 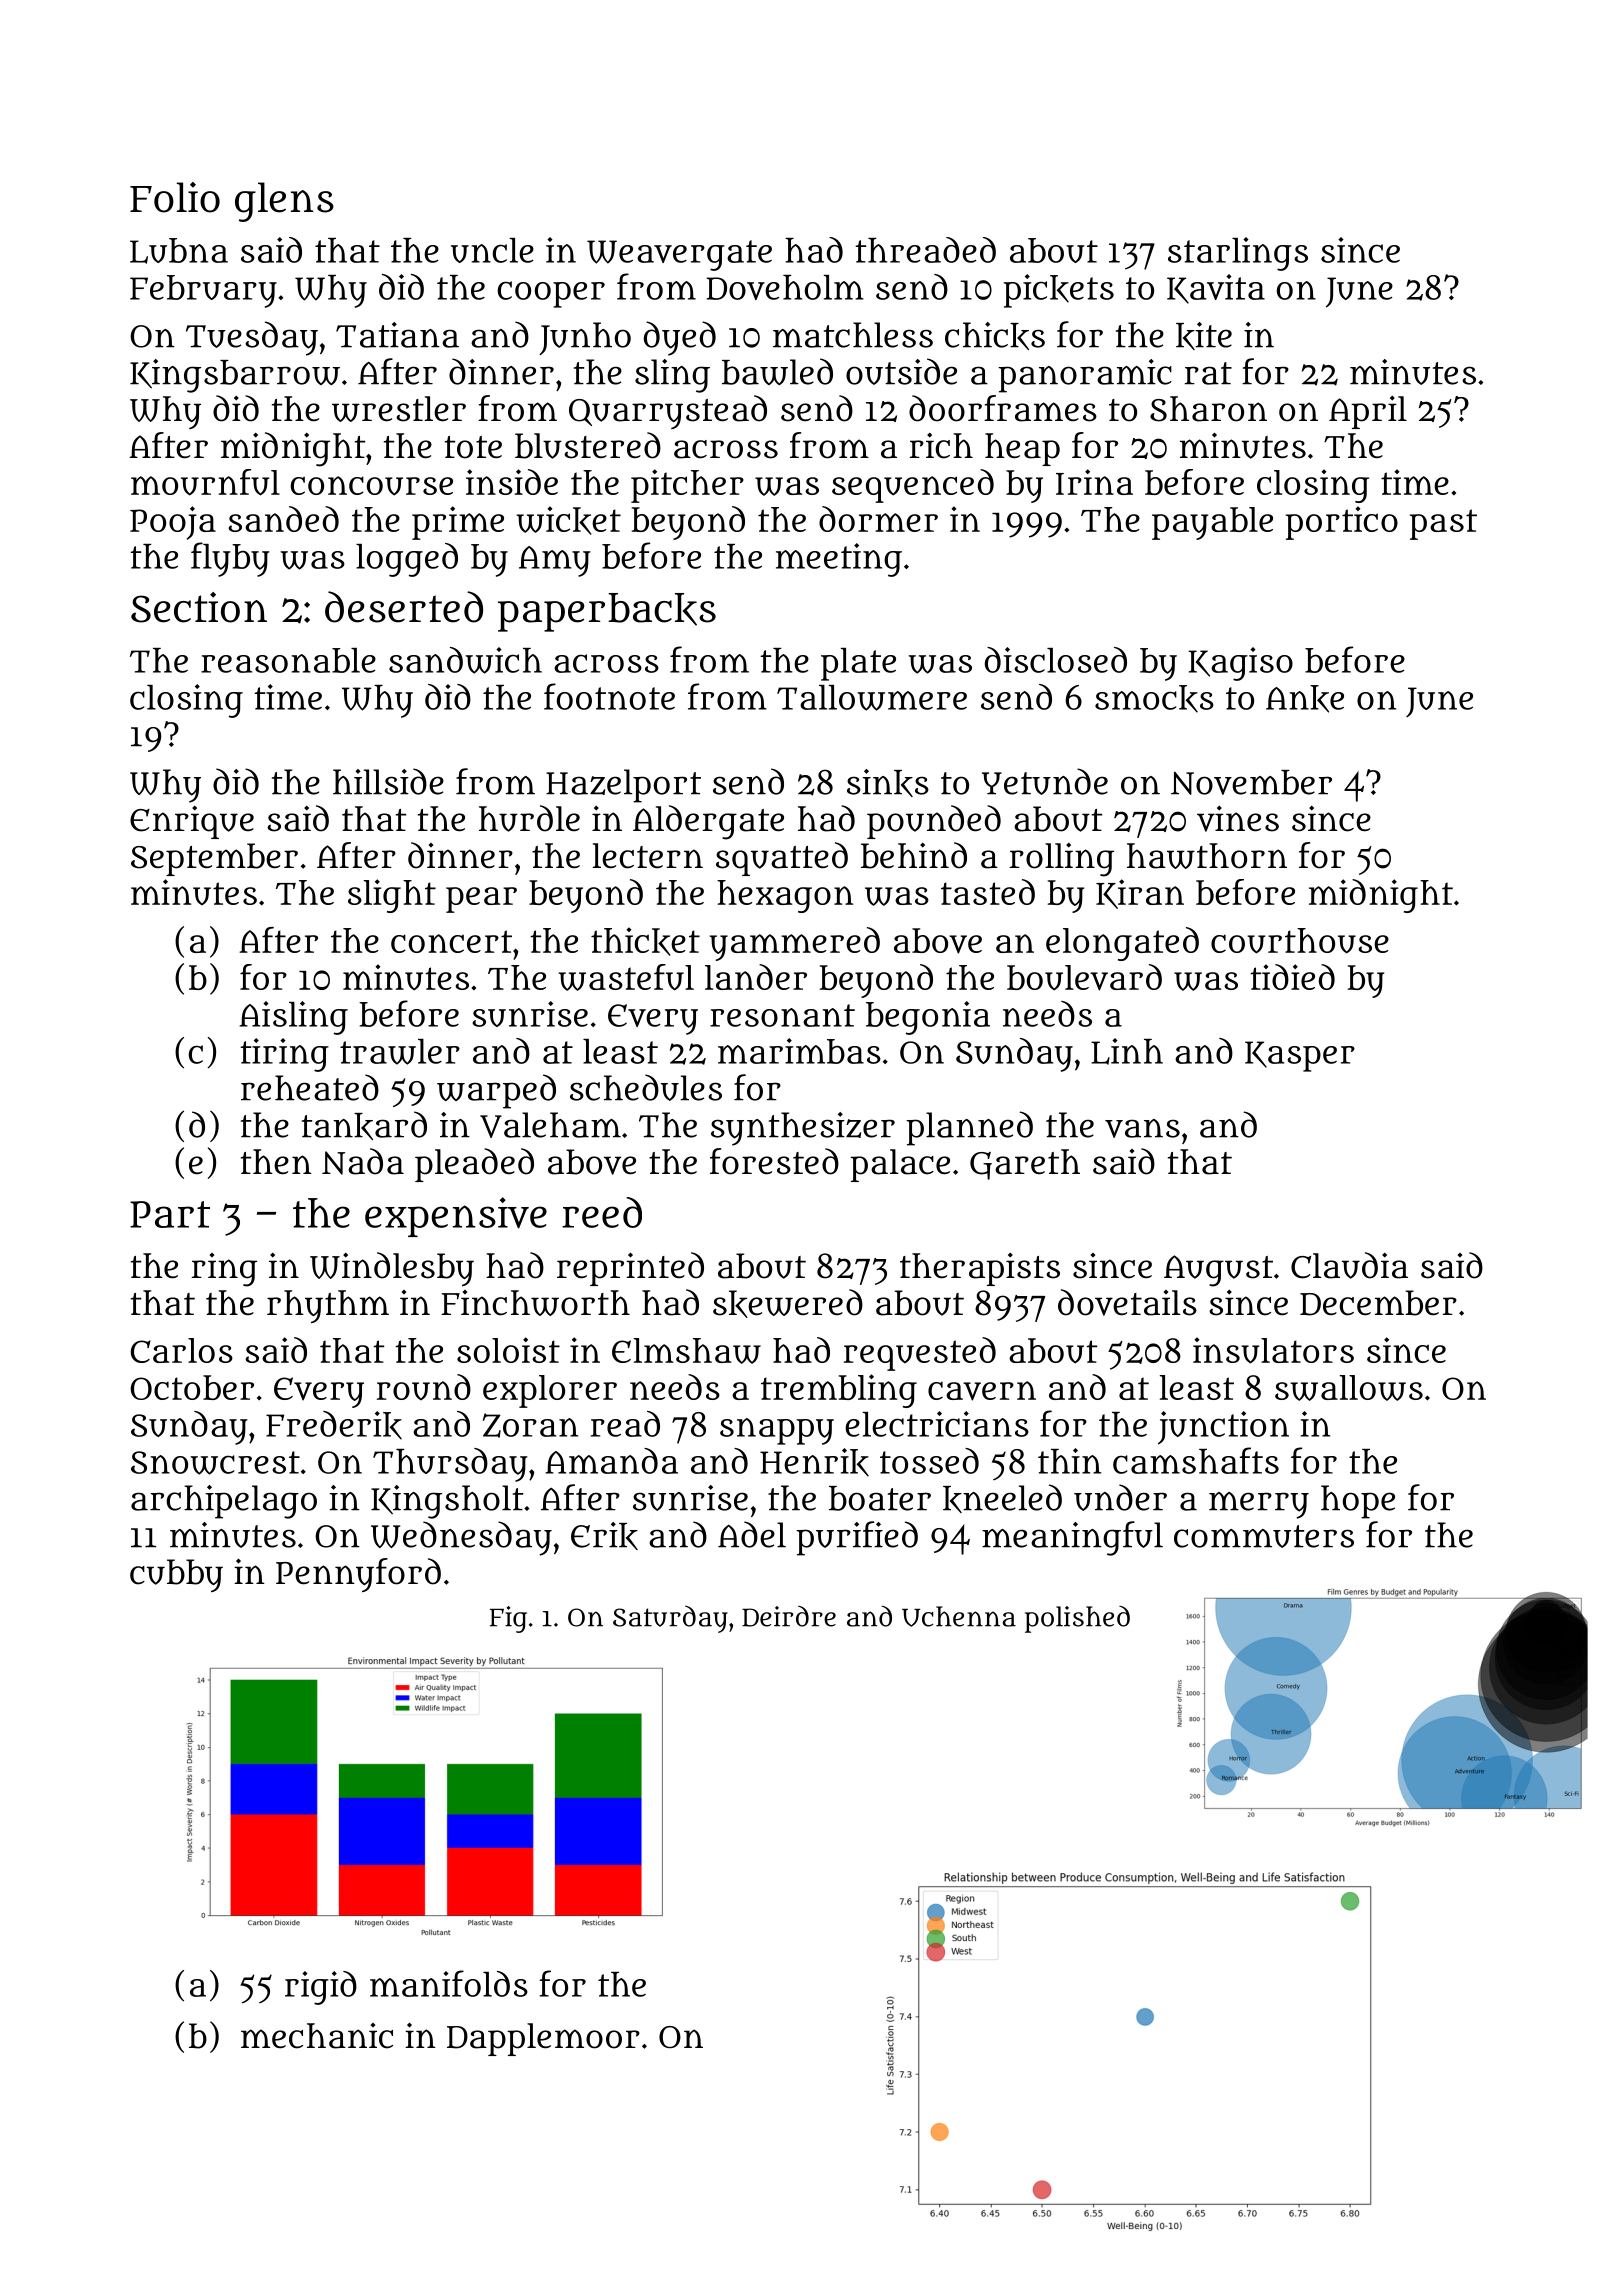 What do you see at coordinates (328, 1307) in the screenshot?
I see `rhythm` at bounding box center [328, 1307].
